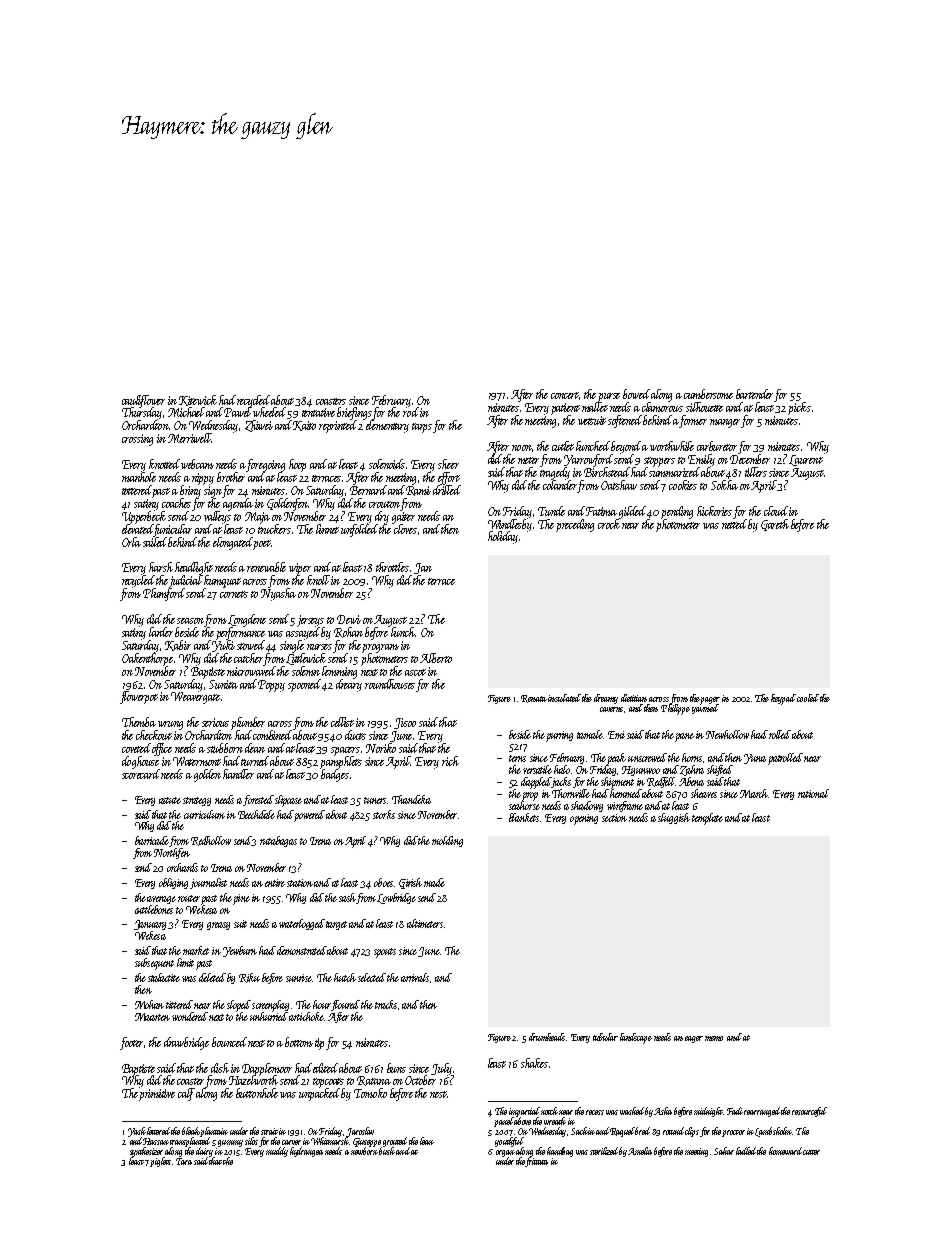  Describe the element at coordinates (799, 408) in the screenshot. I see `picks` at that location.
